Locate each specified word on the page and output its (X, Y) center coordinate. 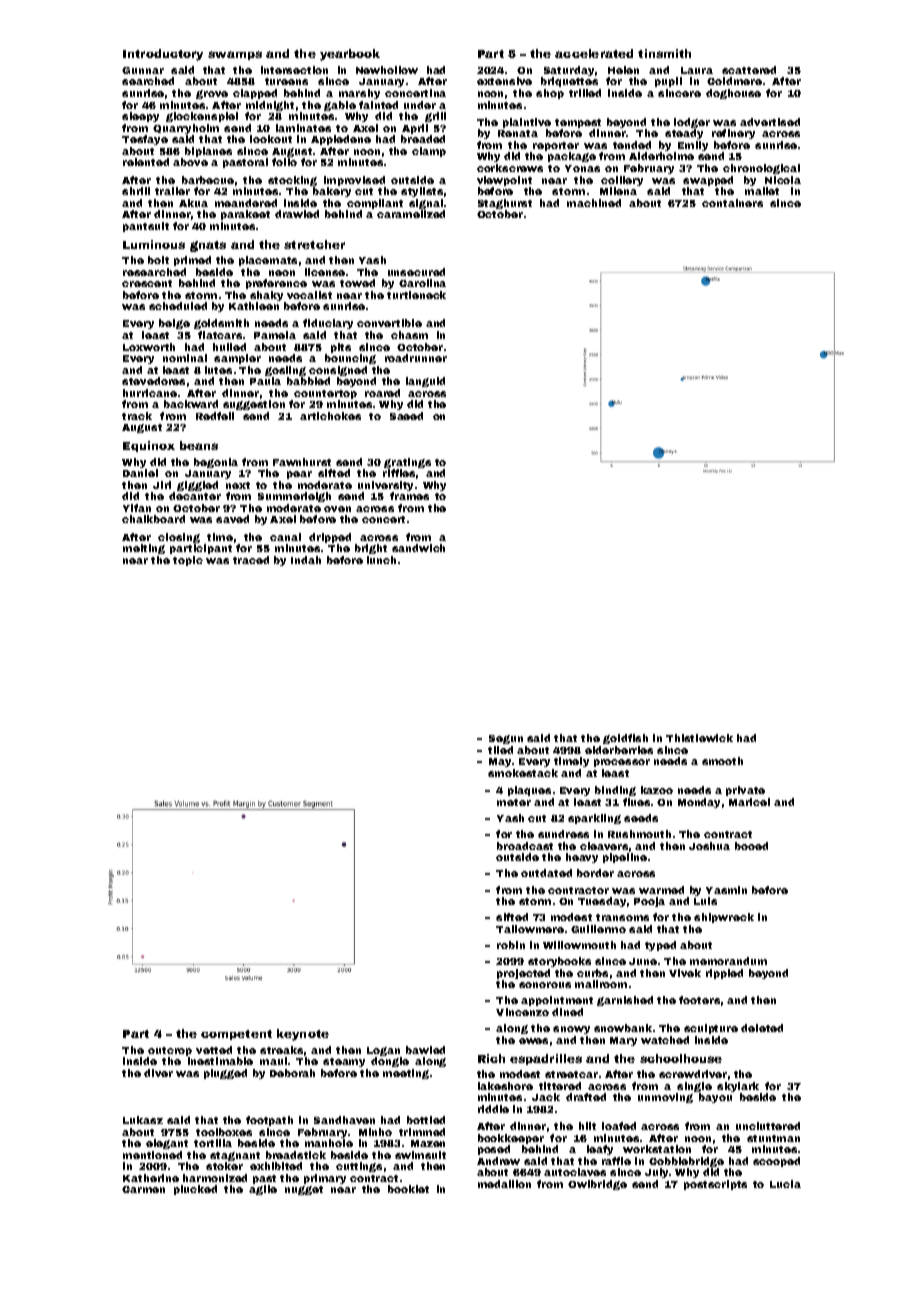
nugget (304, 1190)
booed (751, 846)
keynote (303, 1035)
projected (523, 974)
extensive (504, 81)
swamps (235, 55)
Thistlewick (699, 738)
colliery (622, 181)
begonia (216, 463)
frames (409, 496)
